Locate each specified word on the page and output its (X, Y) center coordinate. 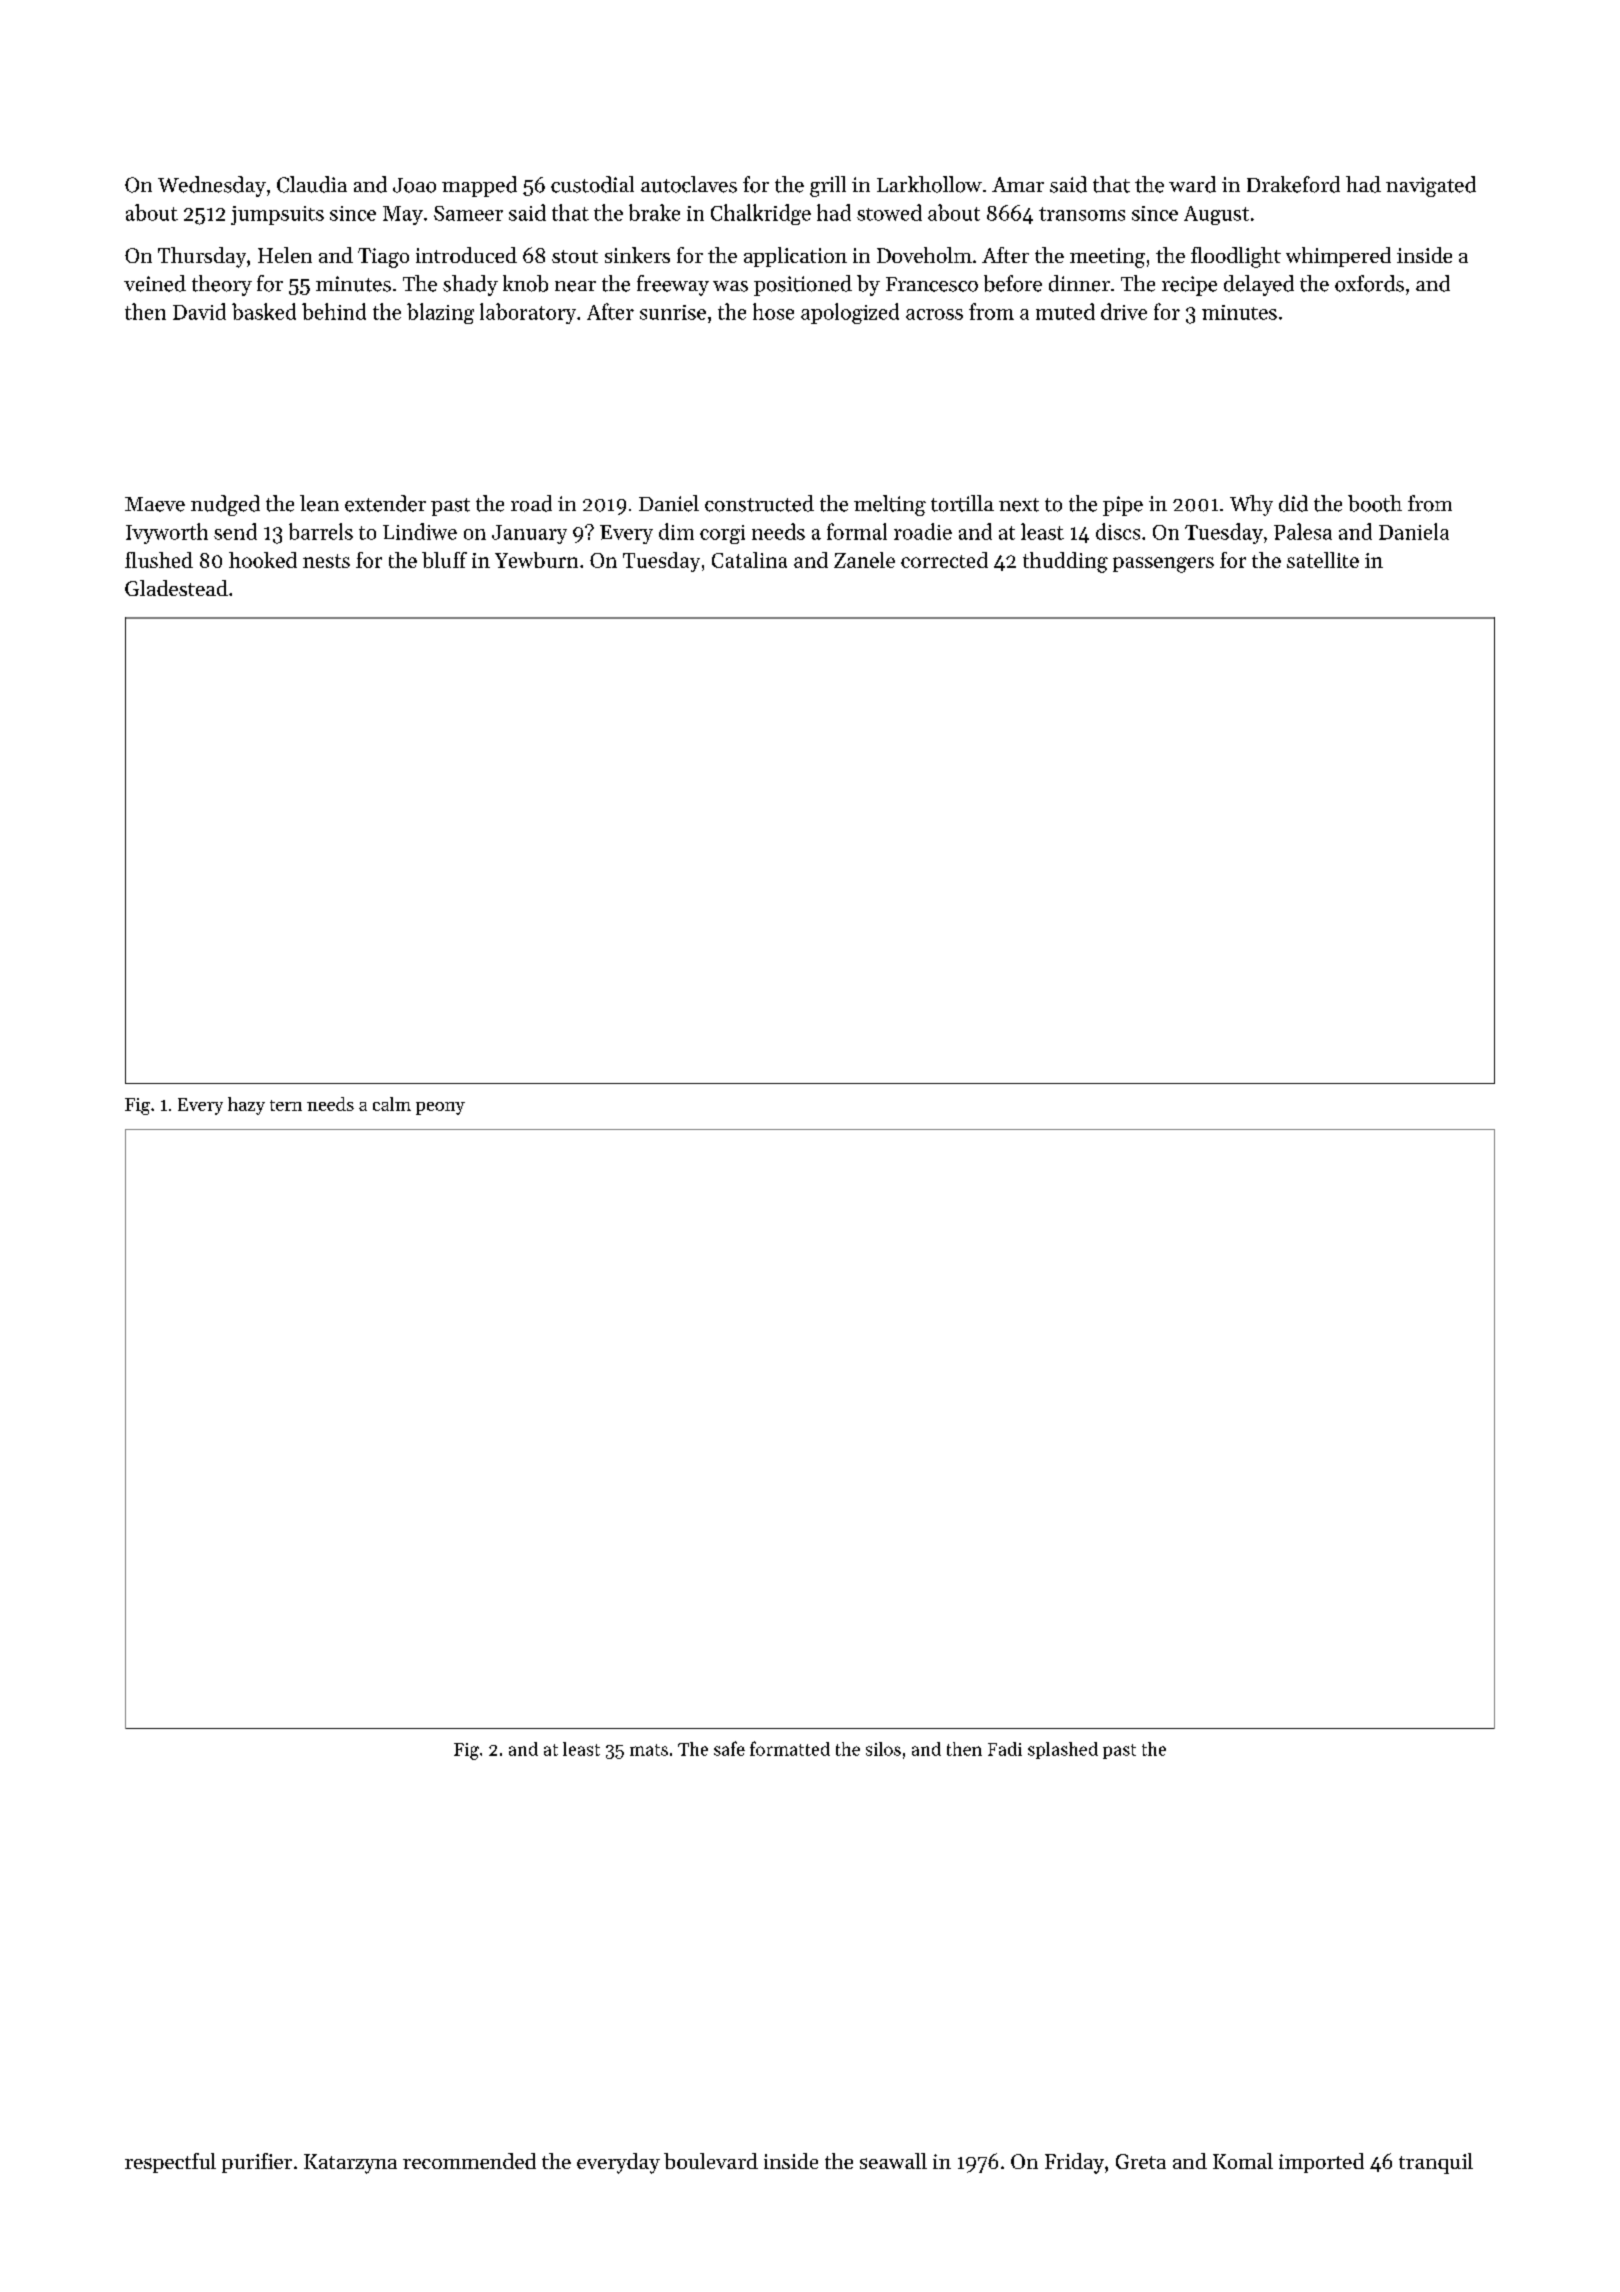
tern (286, 1105)
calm (392, 1104)
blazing (440, 313)
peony (440, 1108)
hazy (246, 1106)
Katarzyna (350, 2164)
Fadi (1005, 1749)
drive (1124, 311)
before (1013, 283)
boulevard (711, 2161)
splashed (1063, 1750)
